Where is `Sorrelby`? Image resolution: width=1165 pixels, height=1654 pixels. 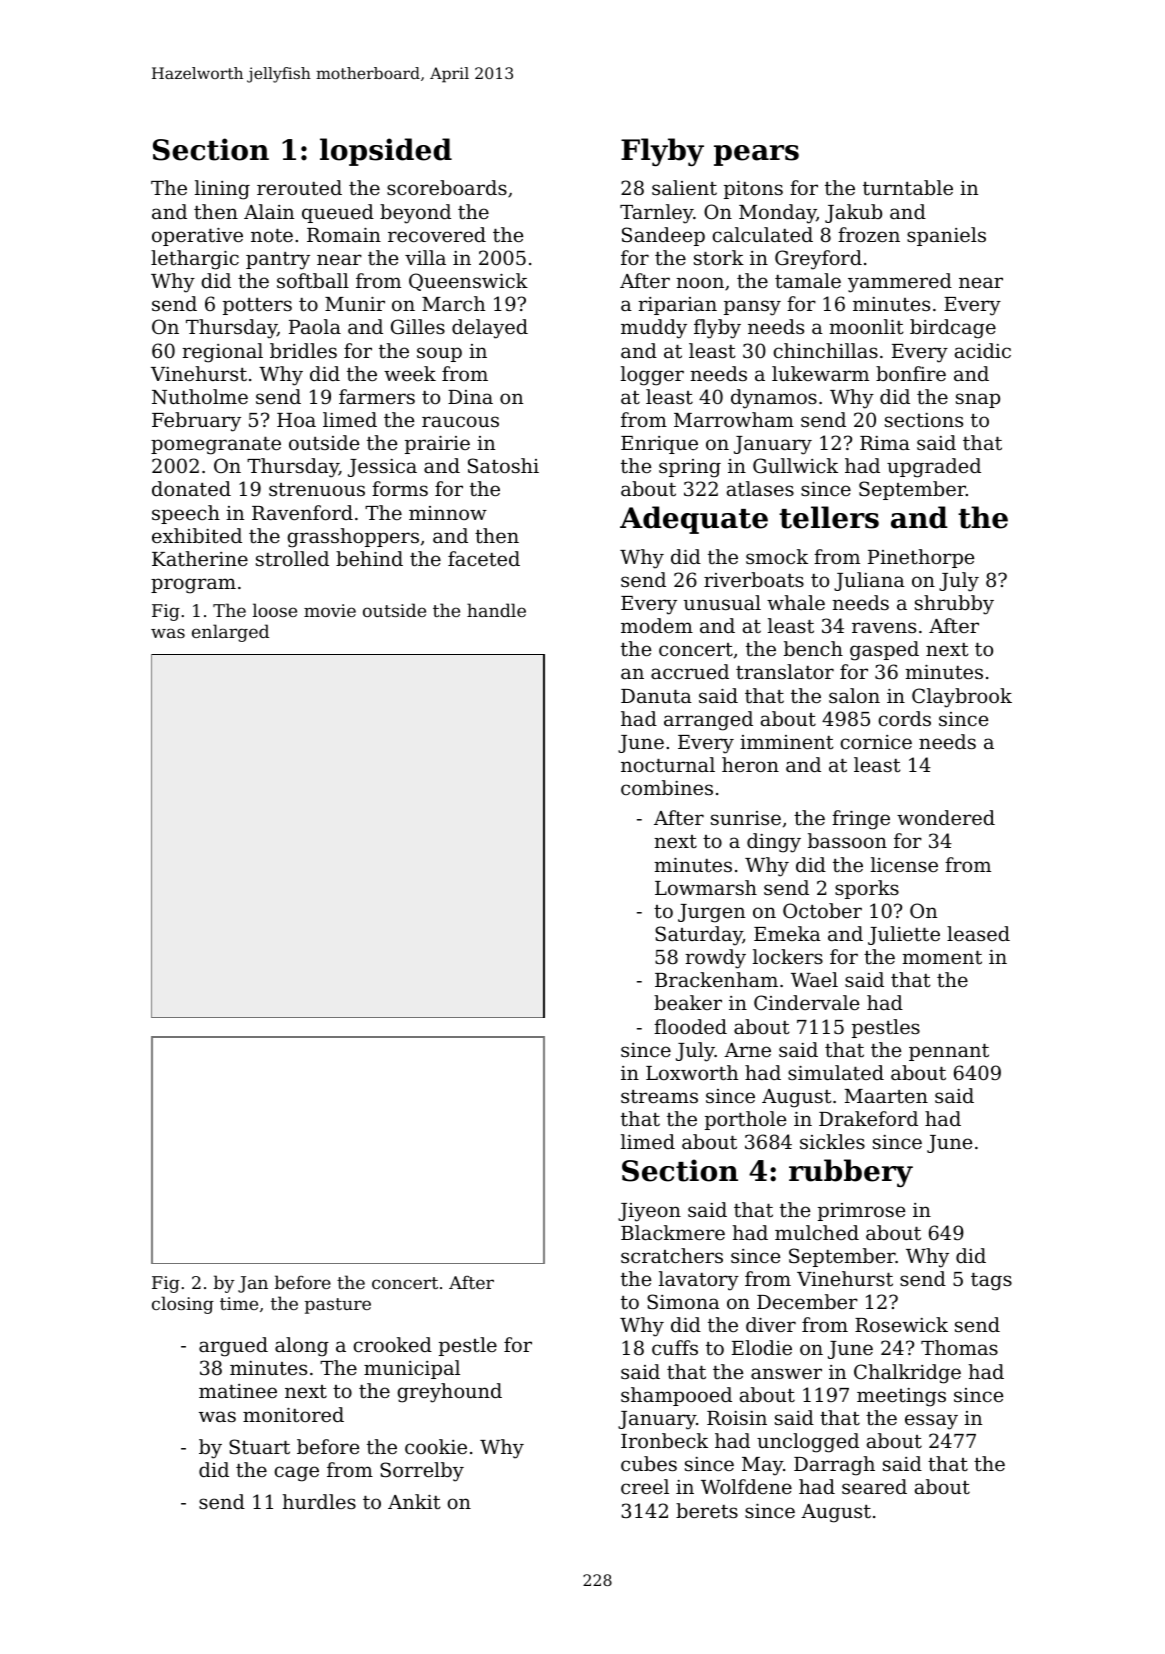
Sorrelby is located at coordinates (422, 1472).
